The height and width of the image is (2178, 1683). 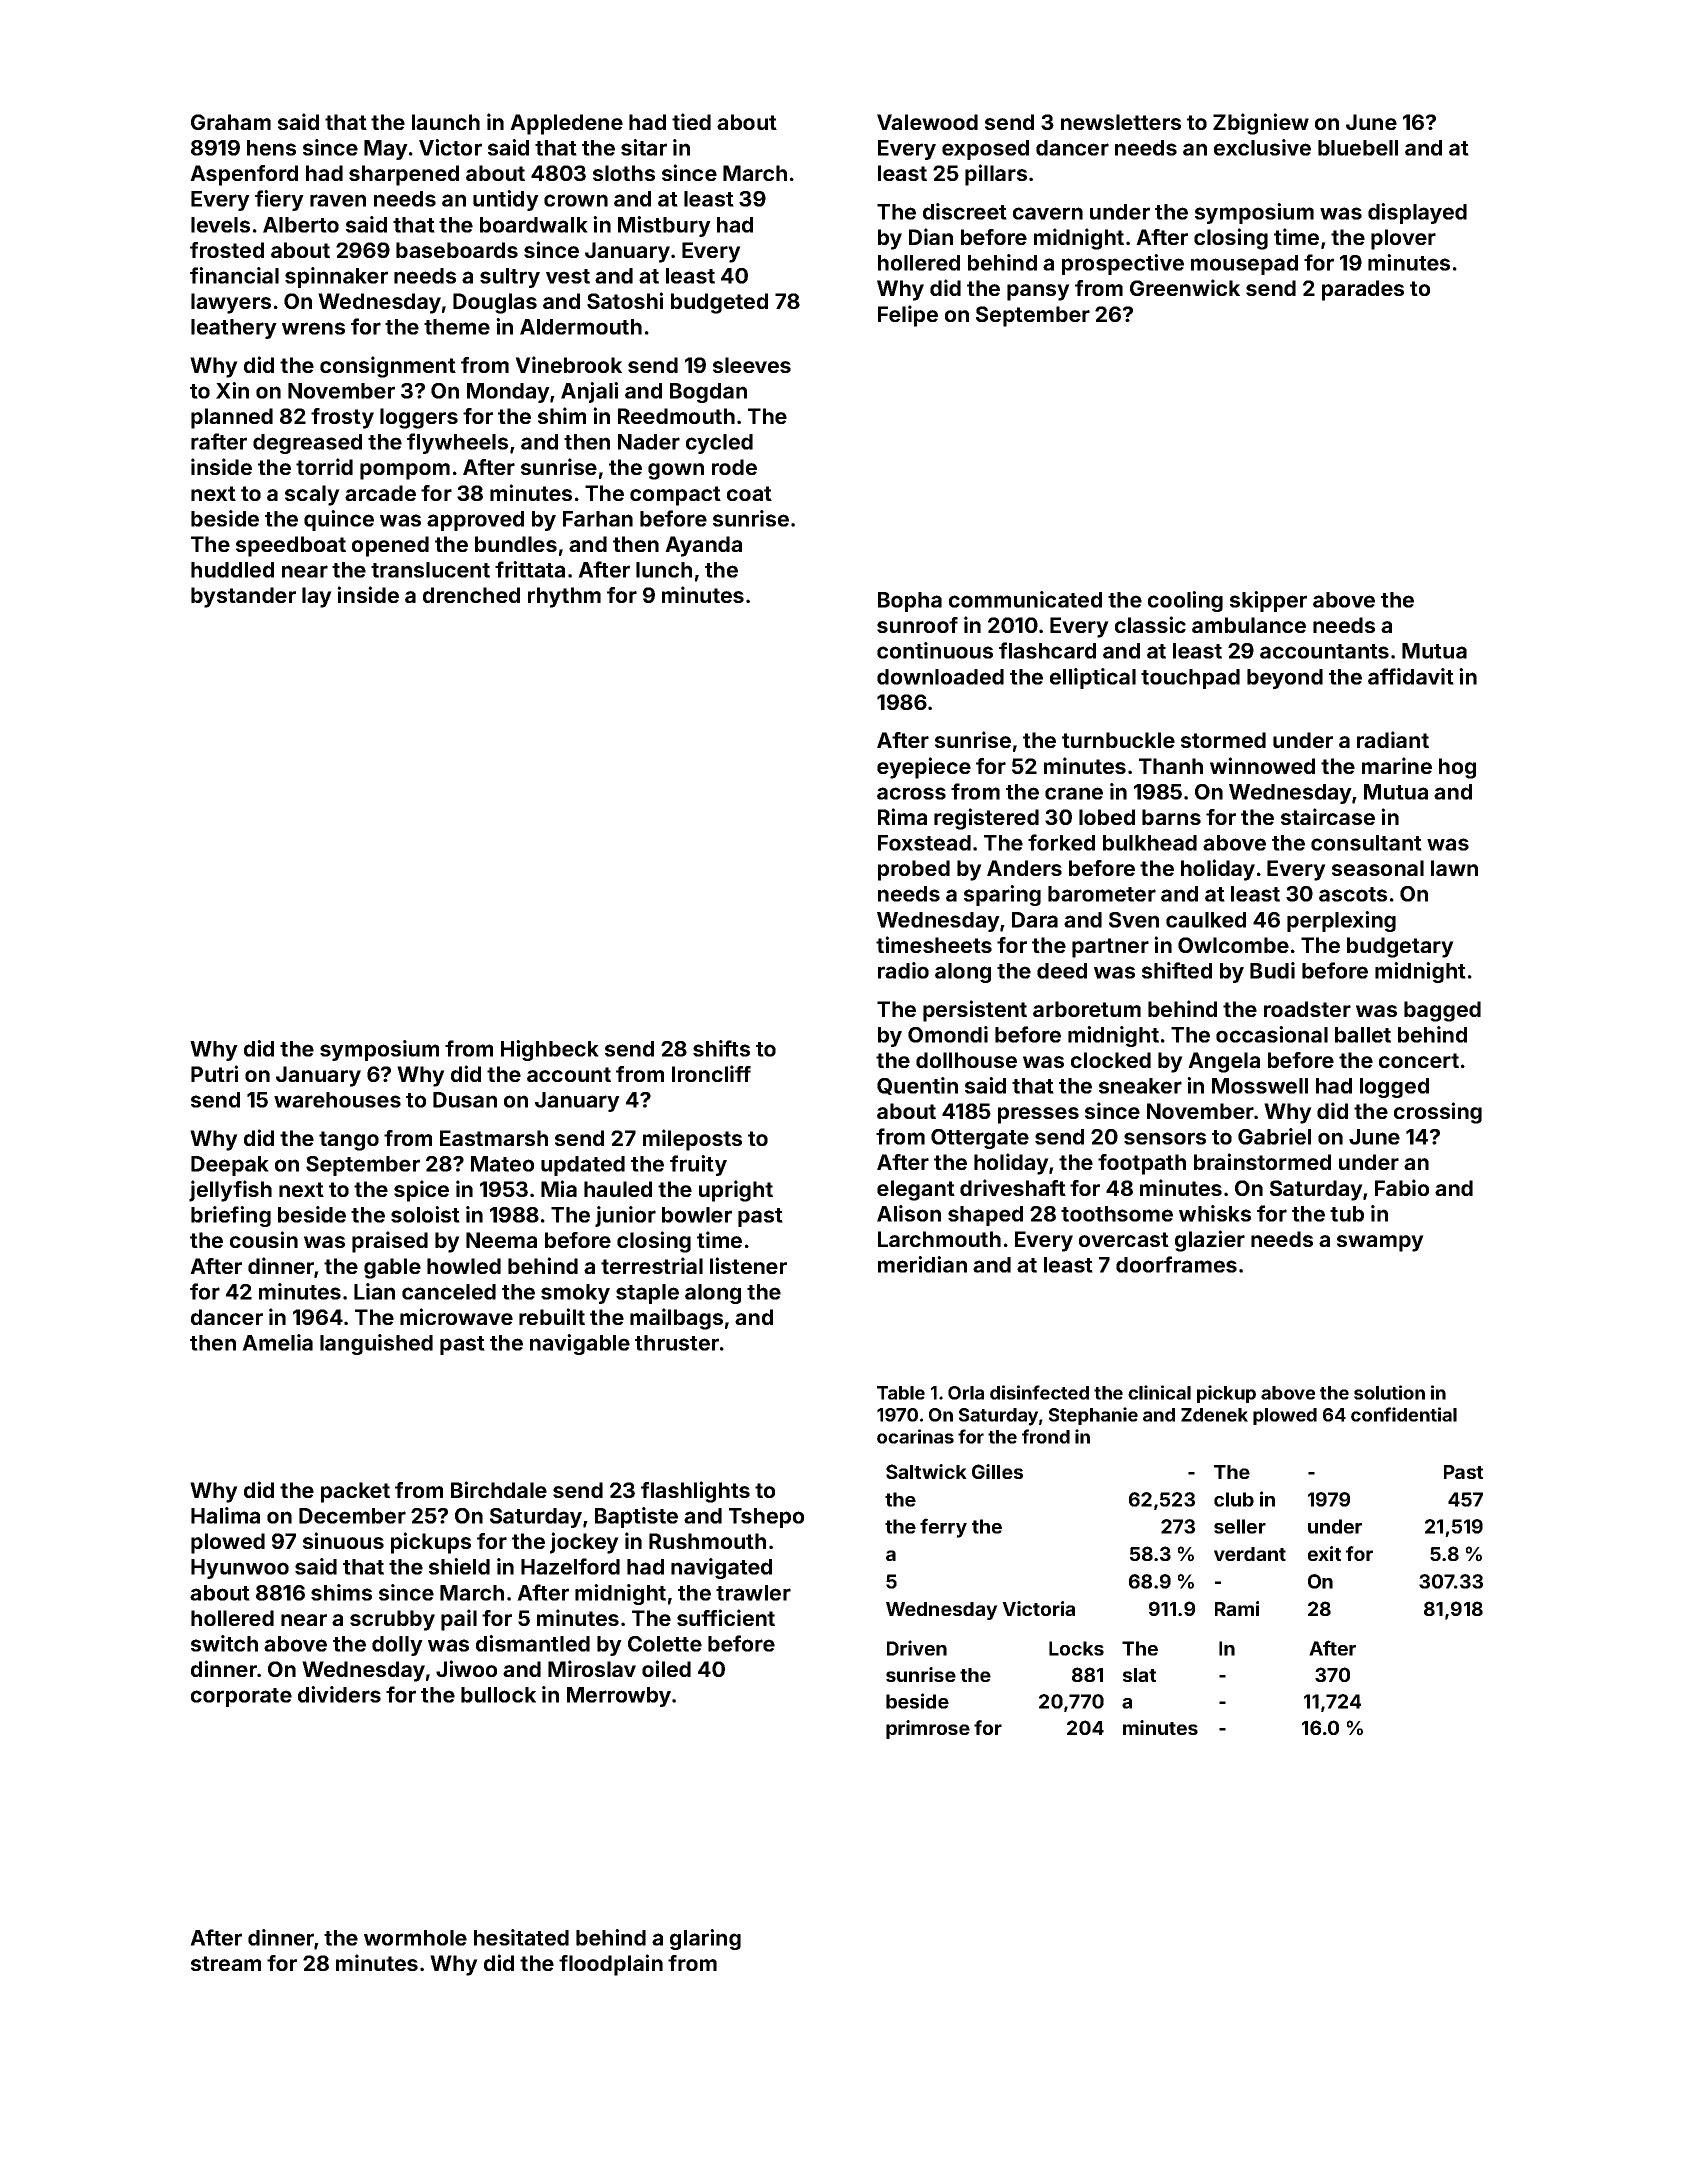 What do you see at coordinates (611, 1965) in the image?
I see `floodplain` at bounding box center [611, 1965].
